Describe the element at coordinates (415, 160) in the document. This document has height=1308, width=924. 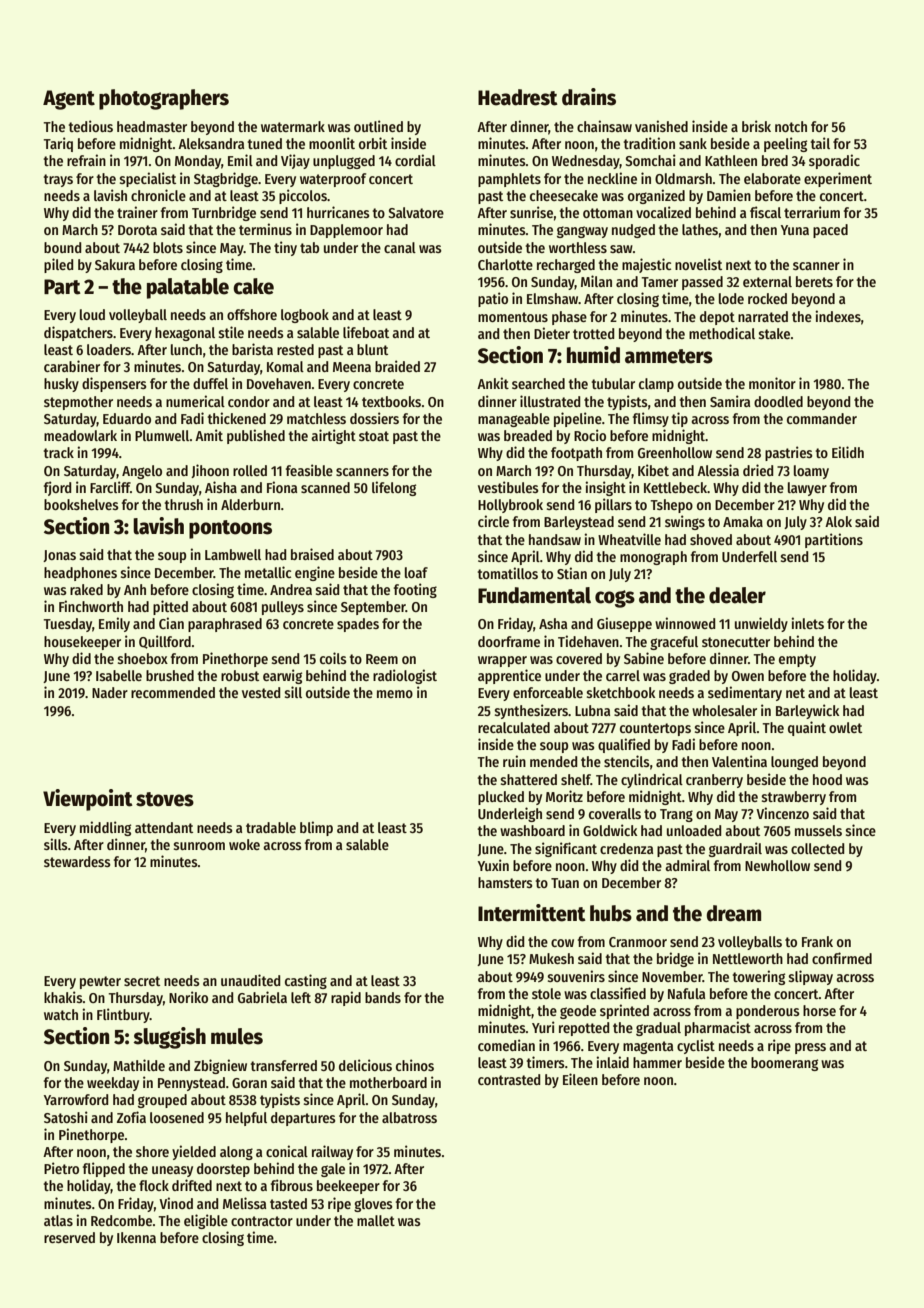
I see `cordial` at that location.
